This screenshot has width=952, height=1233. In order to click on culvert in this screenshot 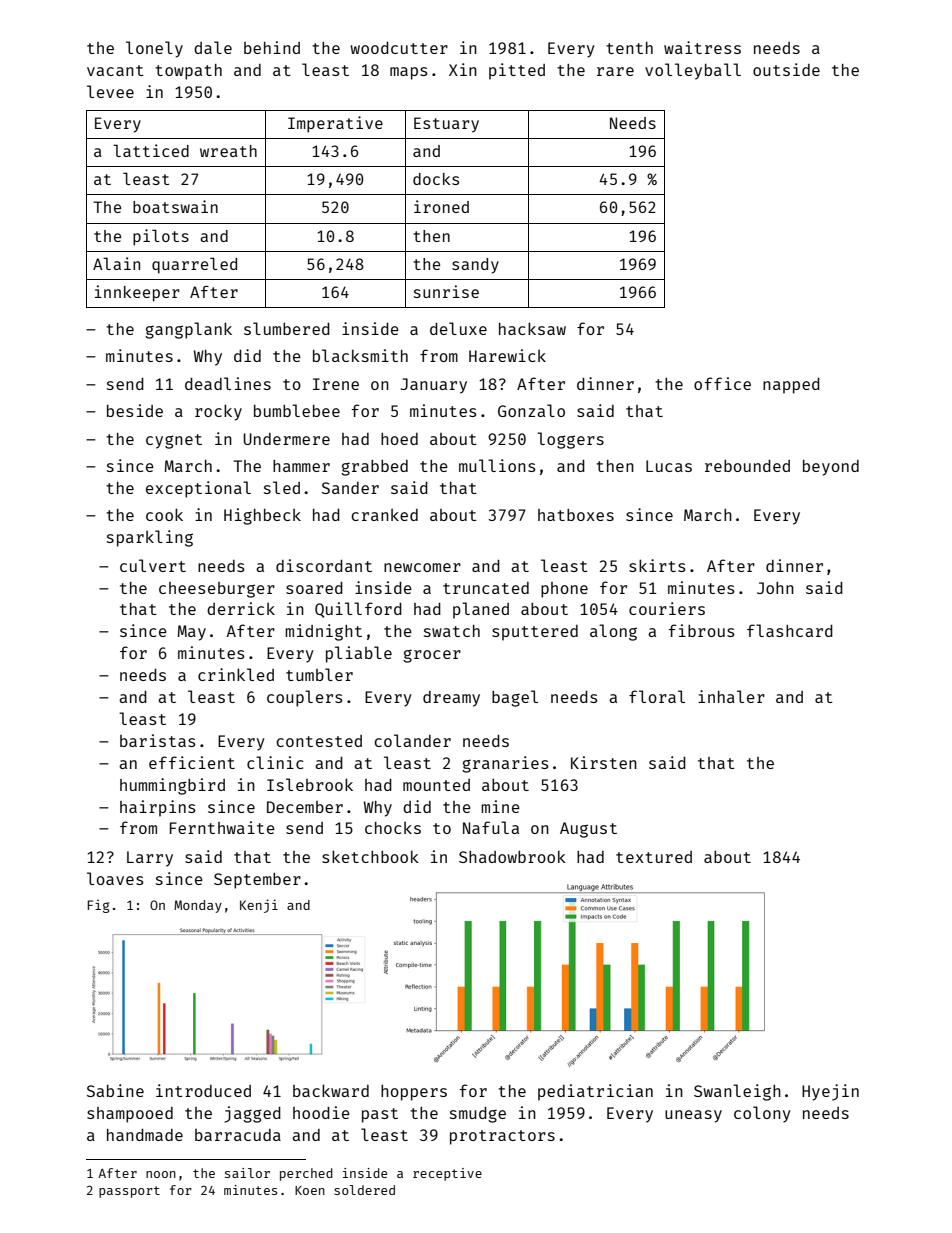, I will do `click(153, 565)`.
